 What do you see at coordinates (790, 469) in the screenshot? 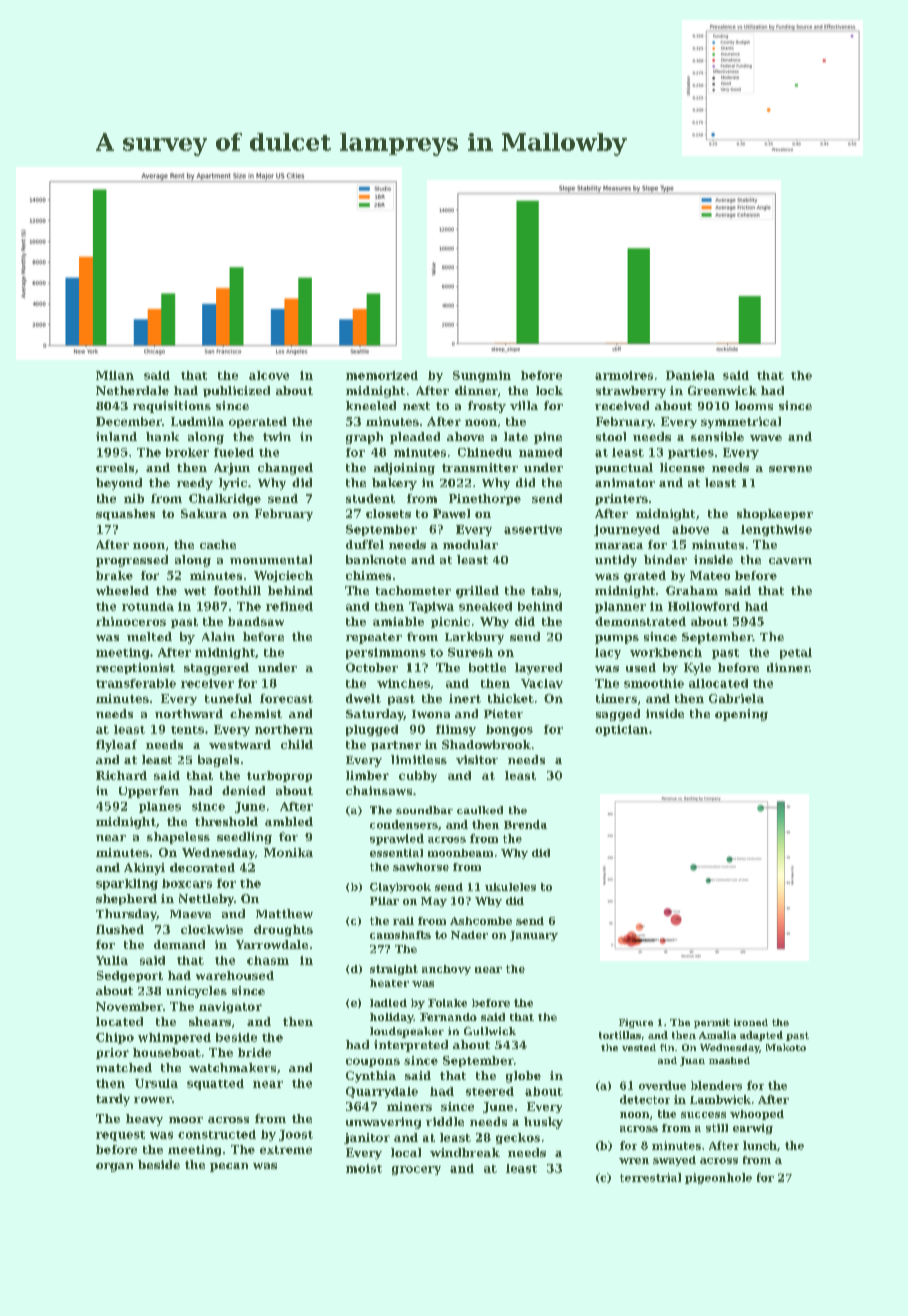
I see `serene` at bounding box center [790, 469].
